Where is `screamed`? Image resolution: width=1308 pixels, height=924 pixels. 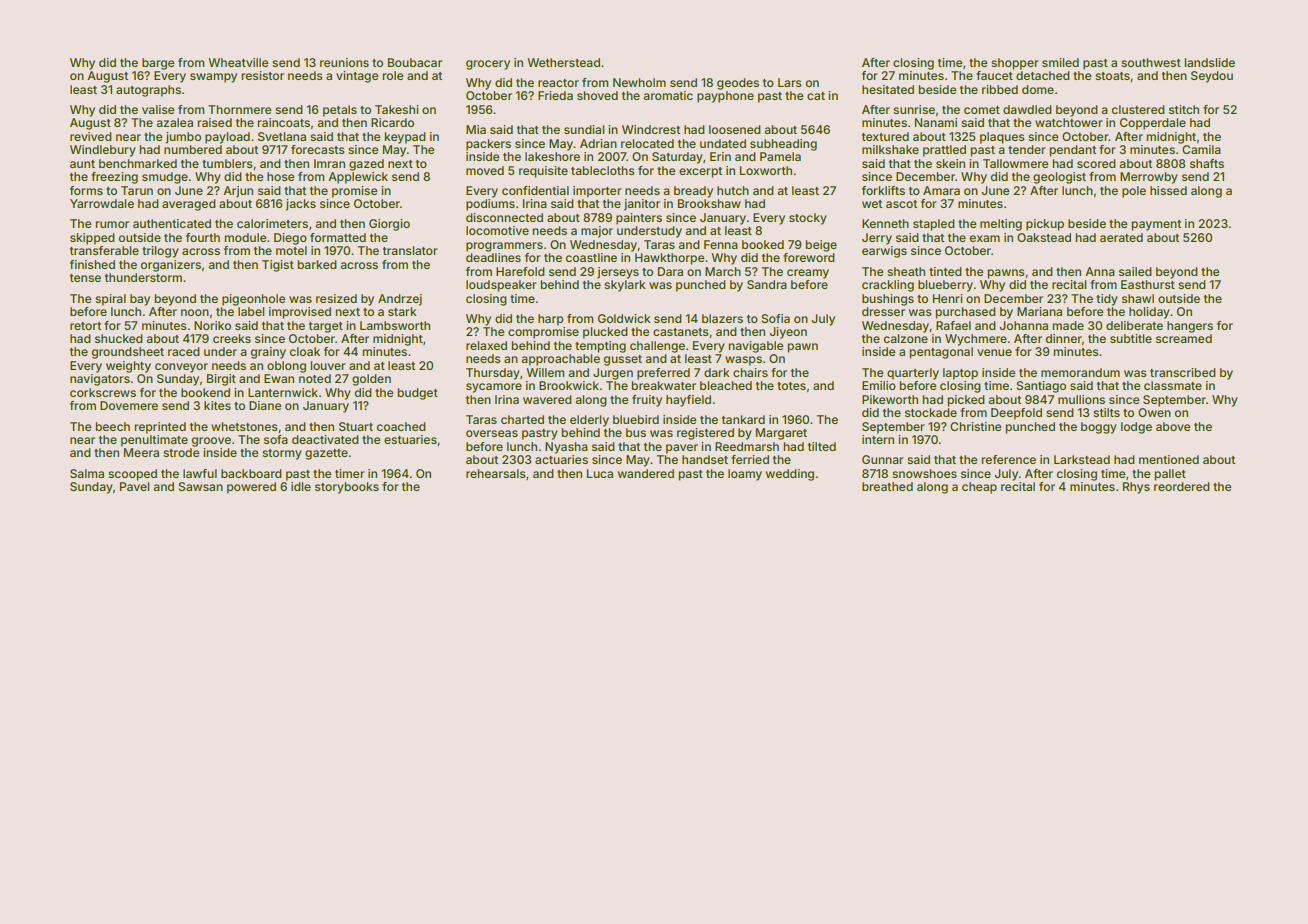
screamed is located at coordinates (1184, 338).
